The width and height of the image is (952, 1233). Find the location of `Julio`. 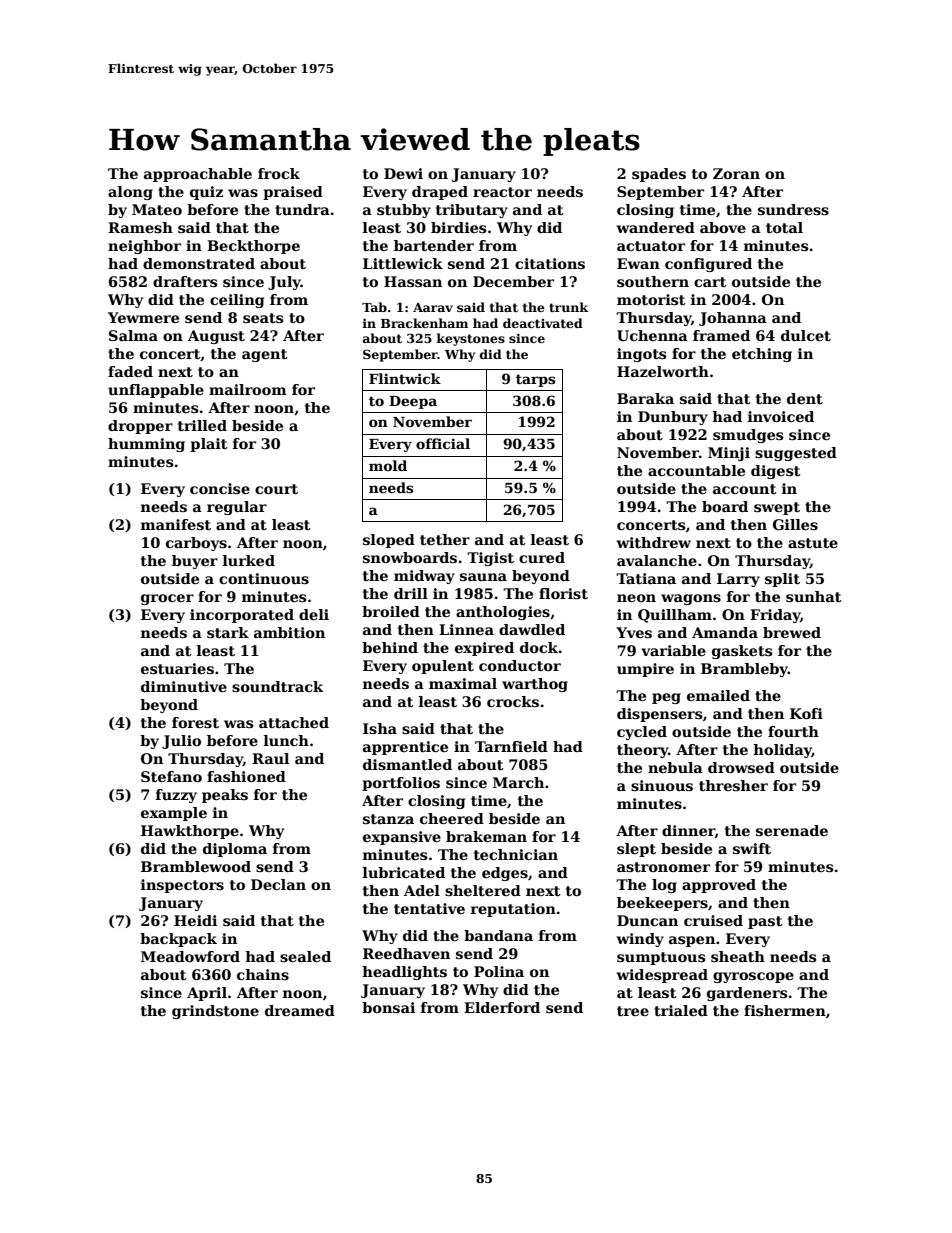

Julio is located at coordinates (181, 742).
